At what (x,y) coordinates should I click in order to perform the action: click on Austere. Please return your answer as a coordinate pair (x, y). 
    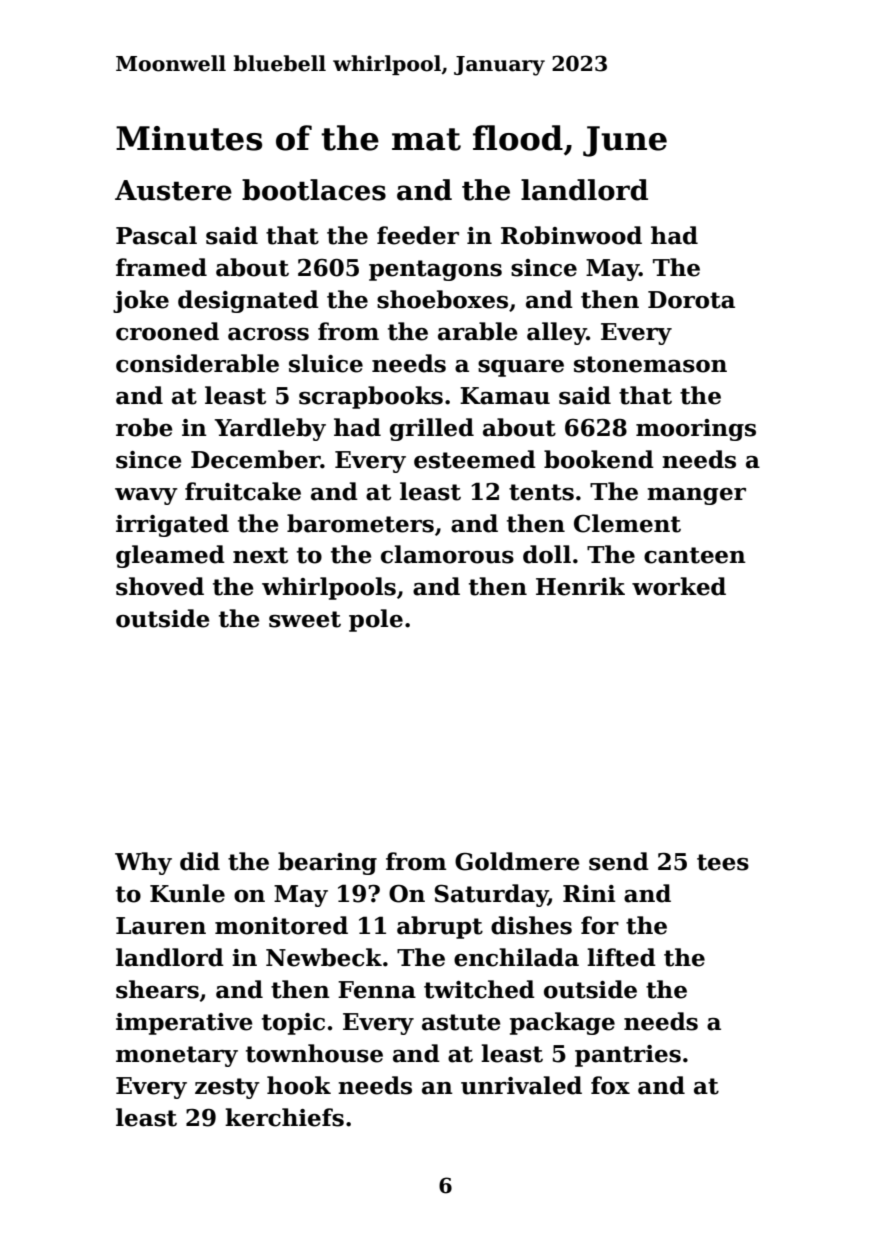
    Looking at the image, I should click on (173, 190).
